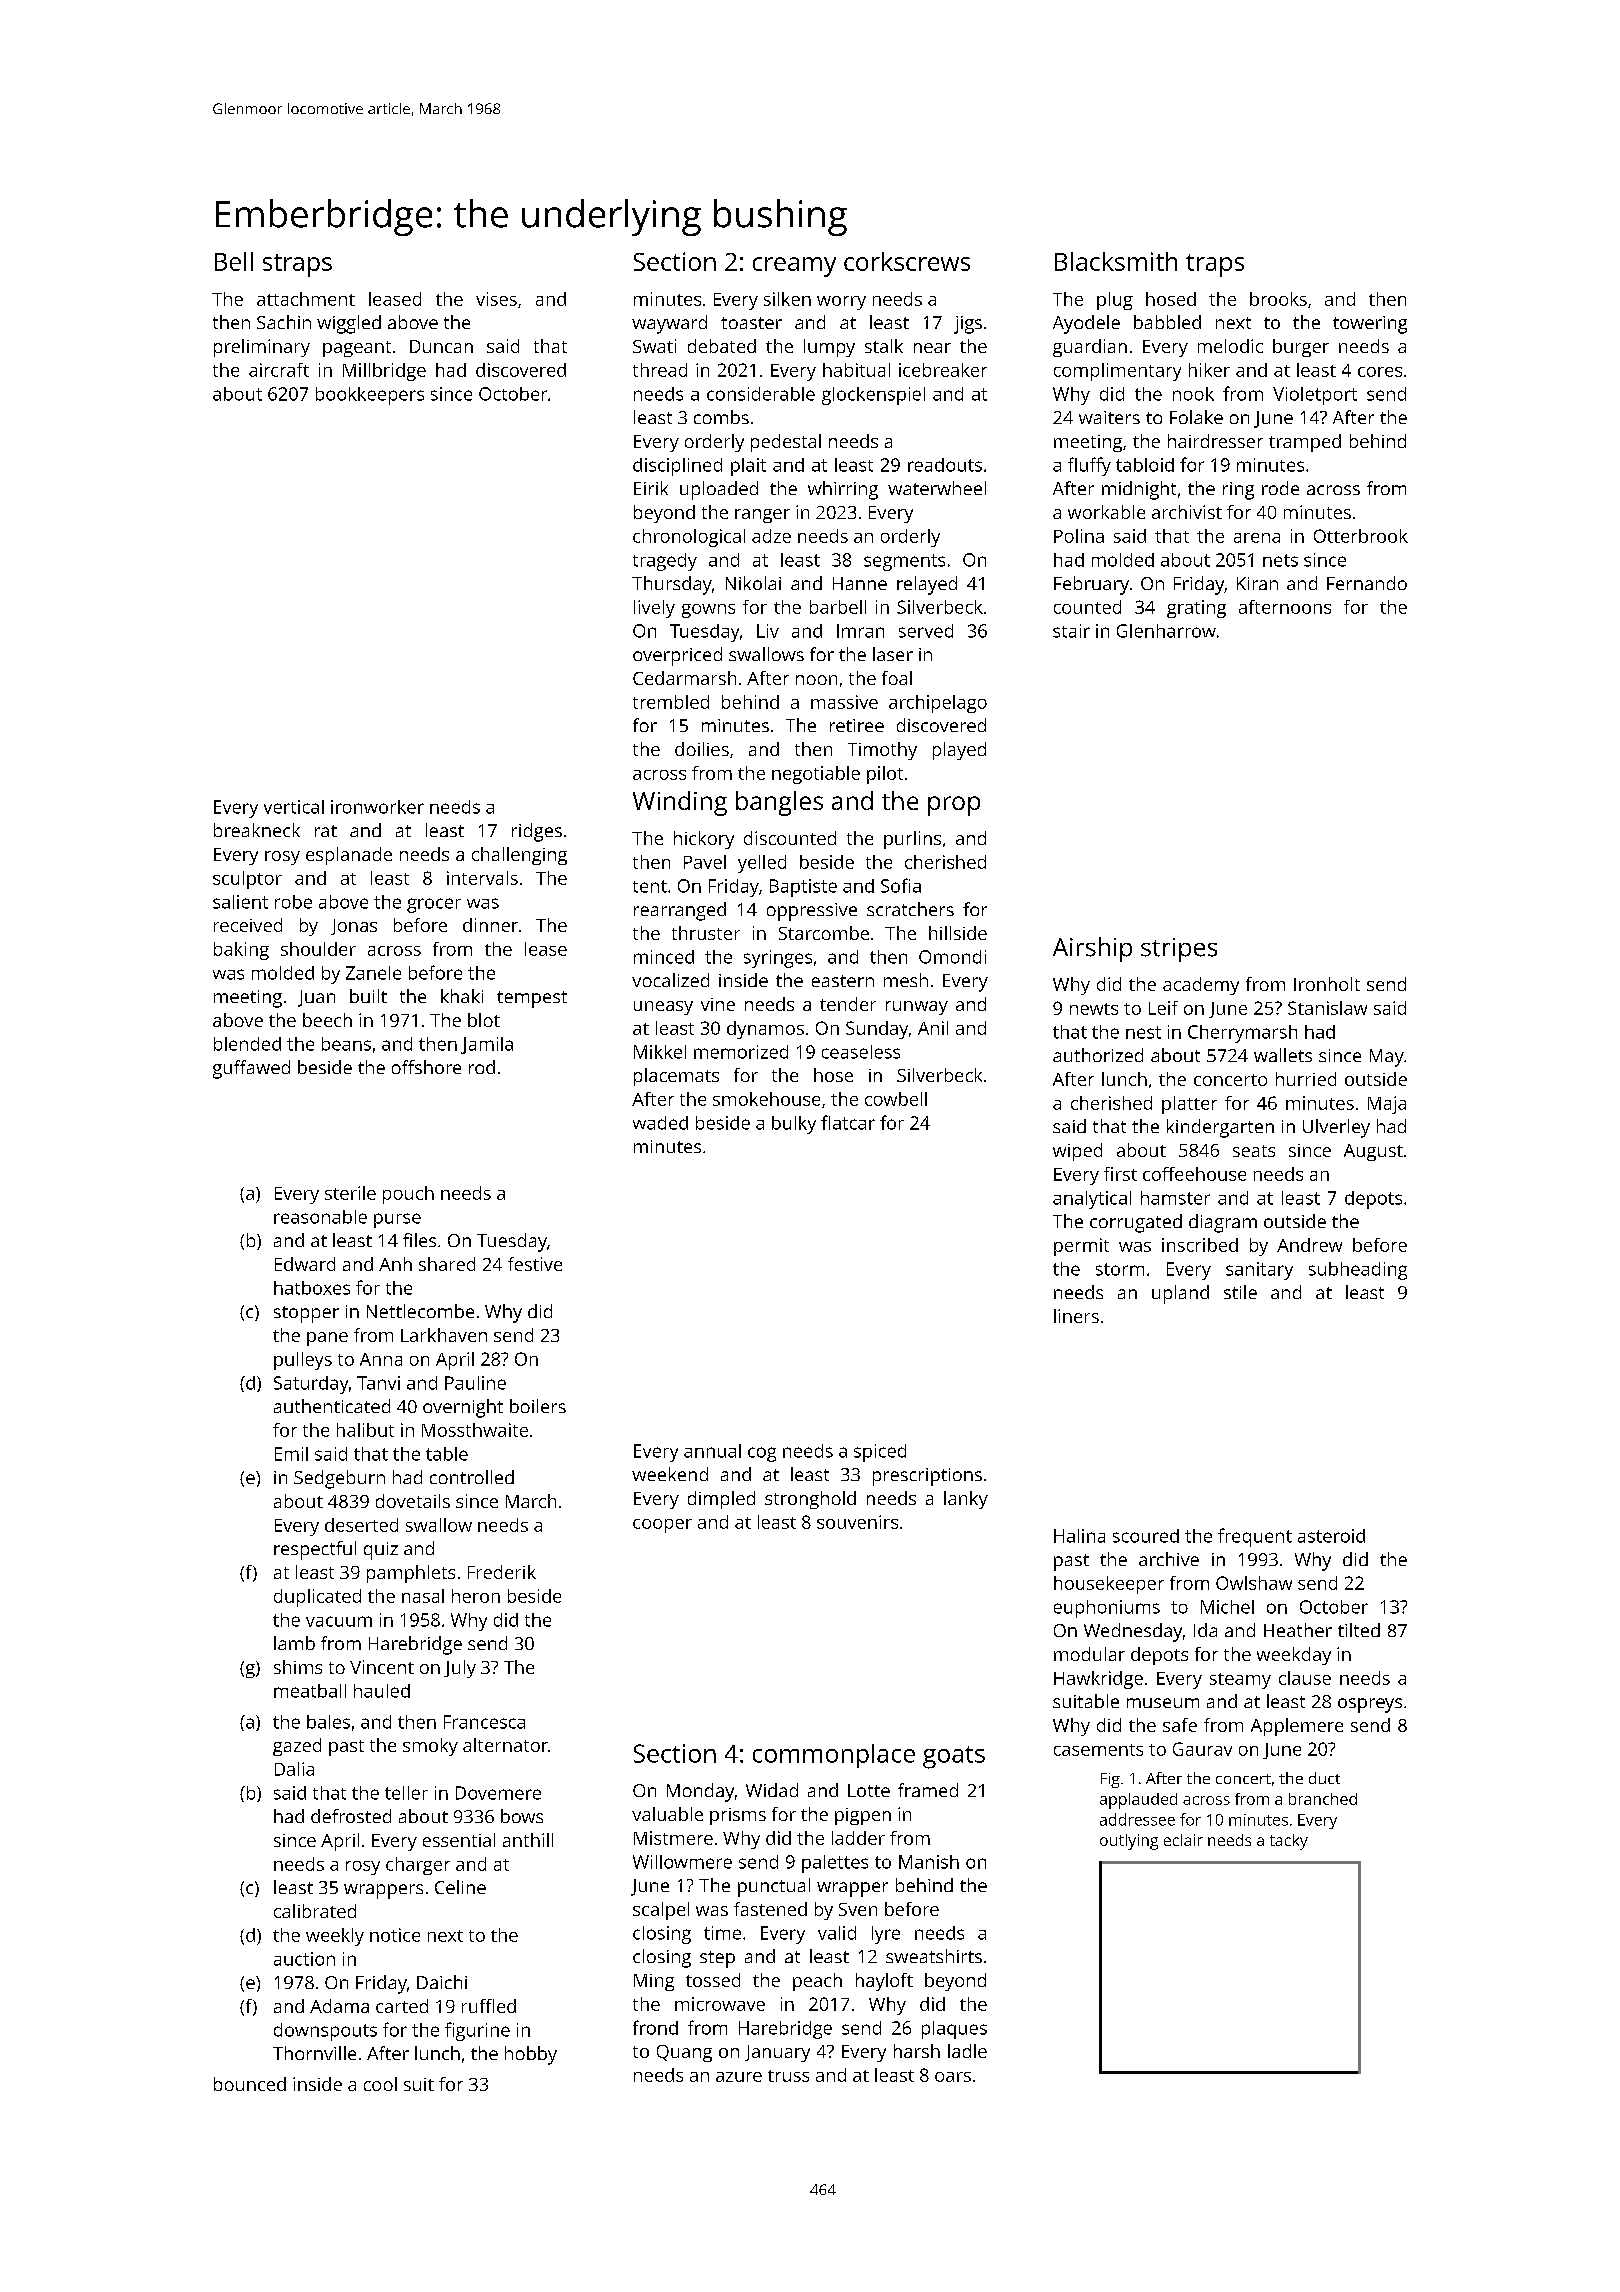  Describe the element at coordinates (247, 880) in the screenshot. I see `sculptor` at that location.
